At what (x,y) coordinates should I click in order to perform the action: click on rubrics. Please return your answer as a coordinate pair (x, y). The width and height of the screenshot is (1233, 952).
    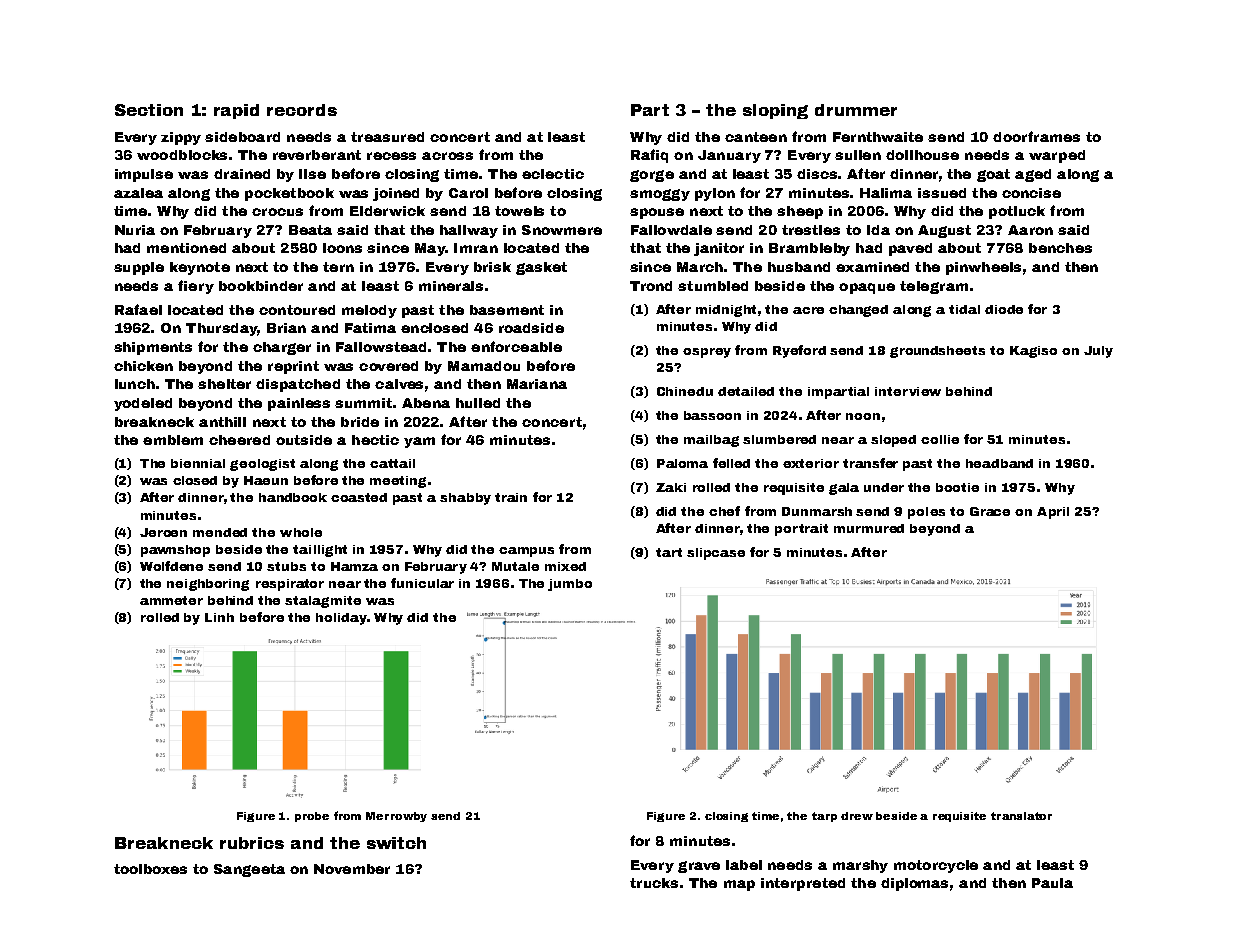
    Looking at the image, I should click on (252, 843).
